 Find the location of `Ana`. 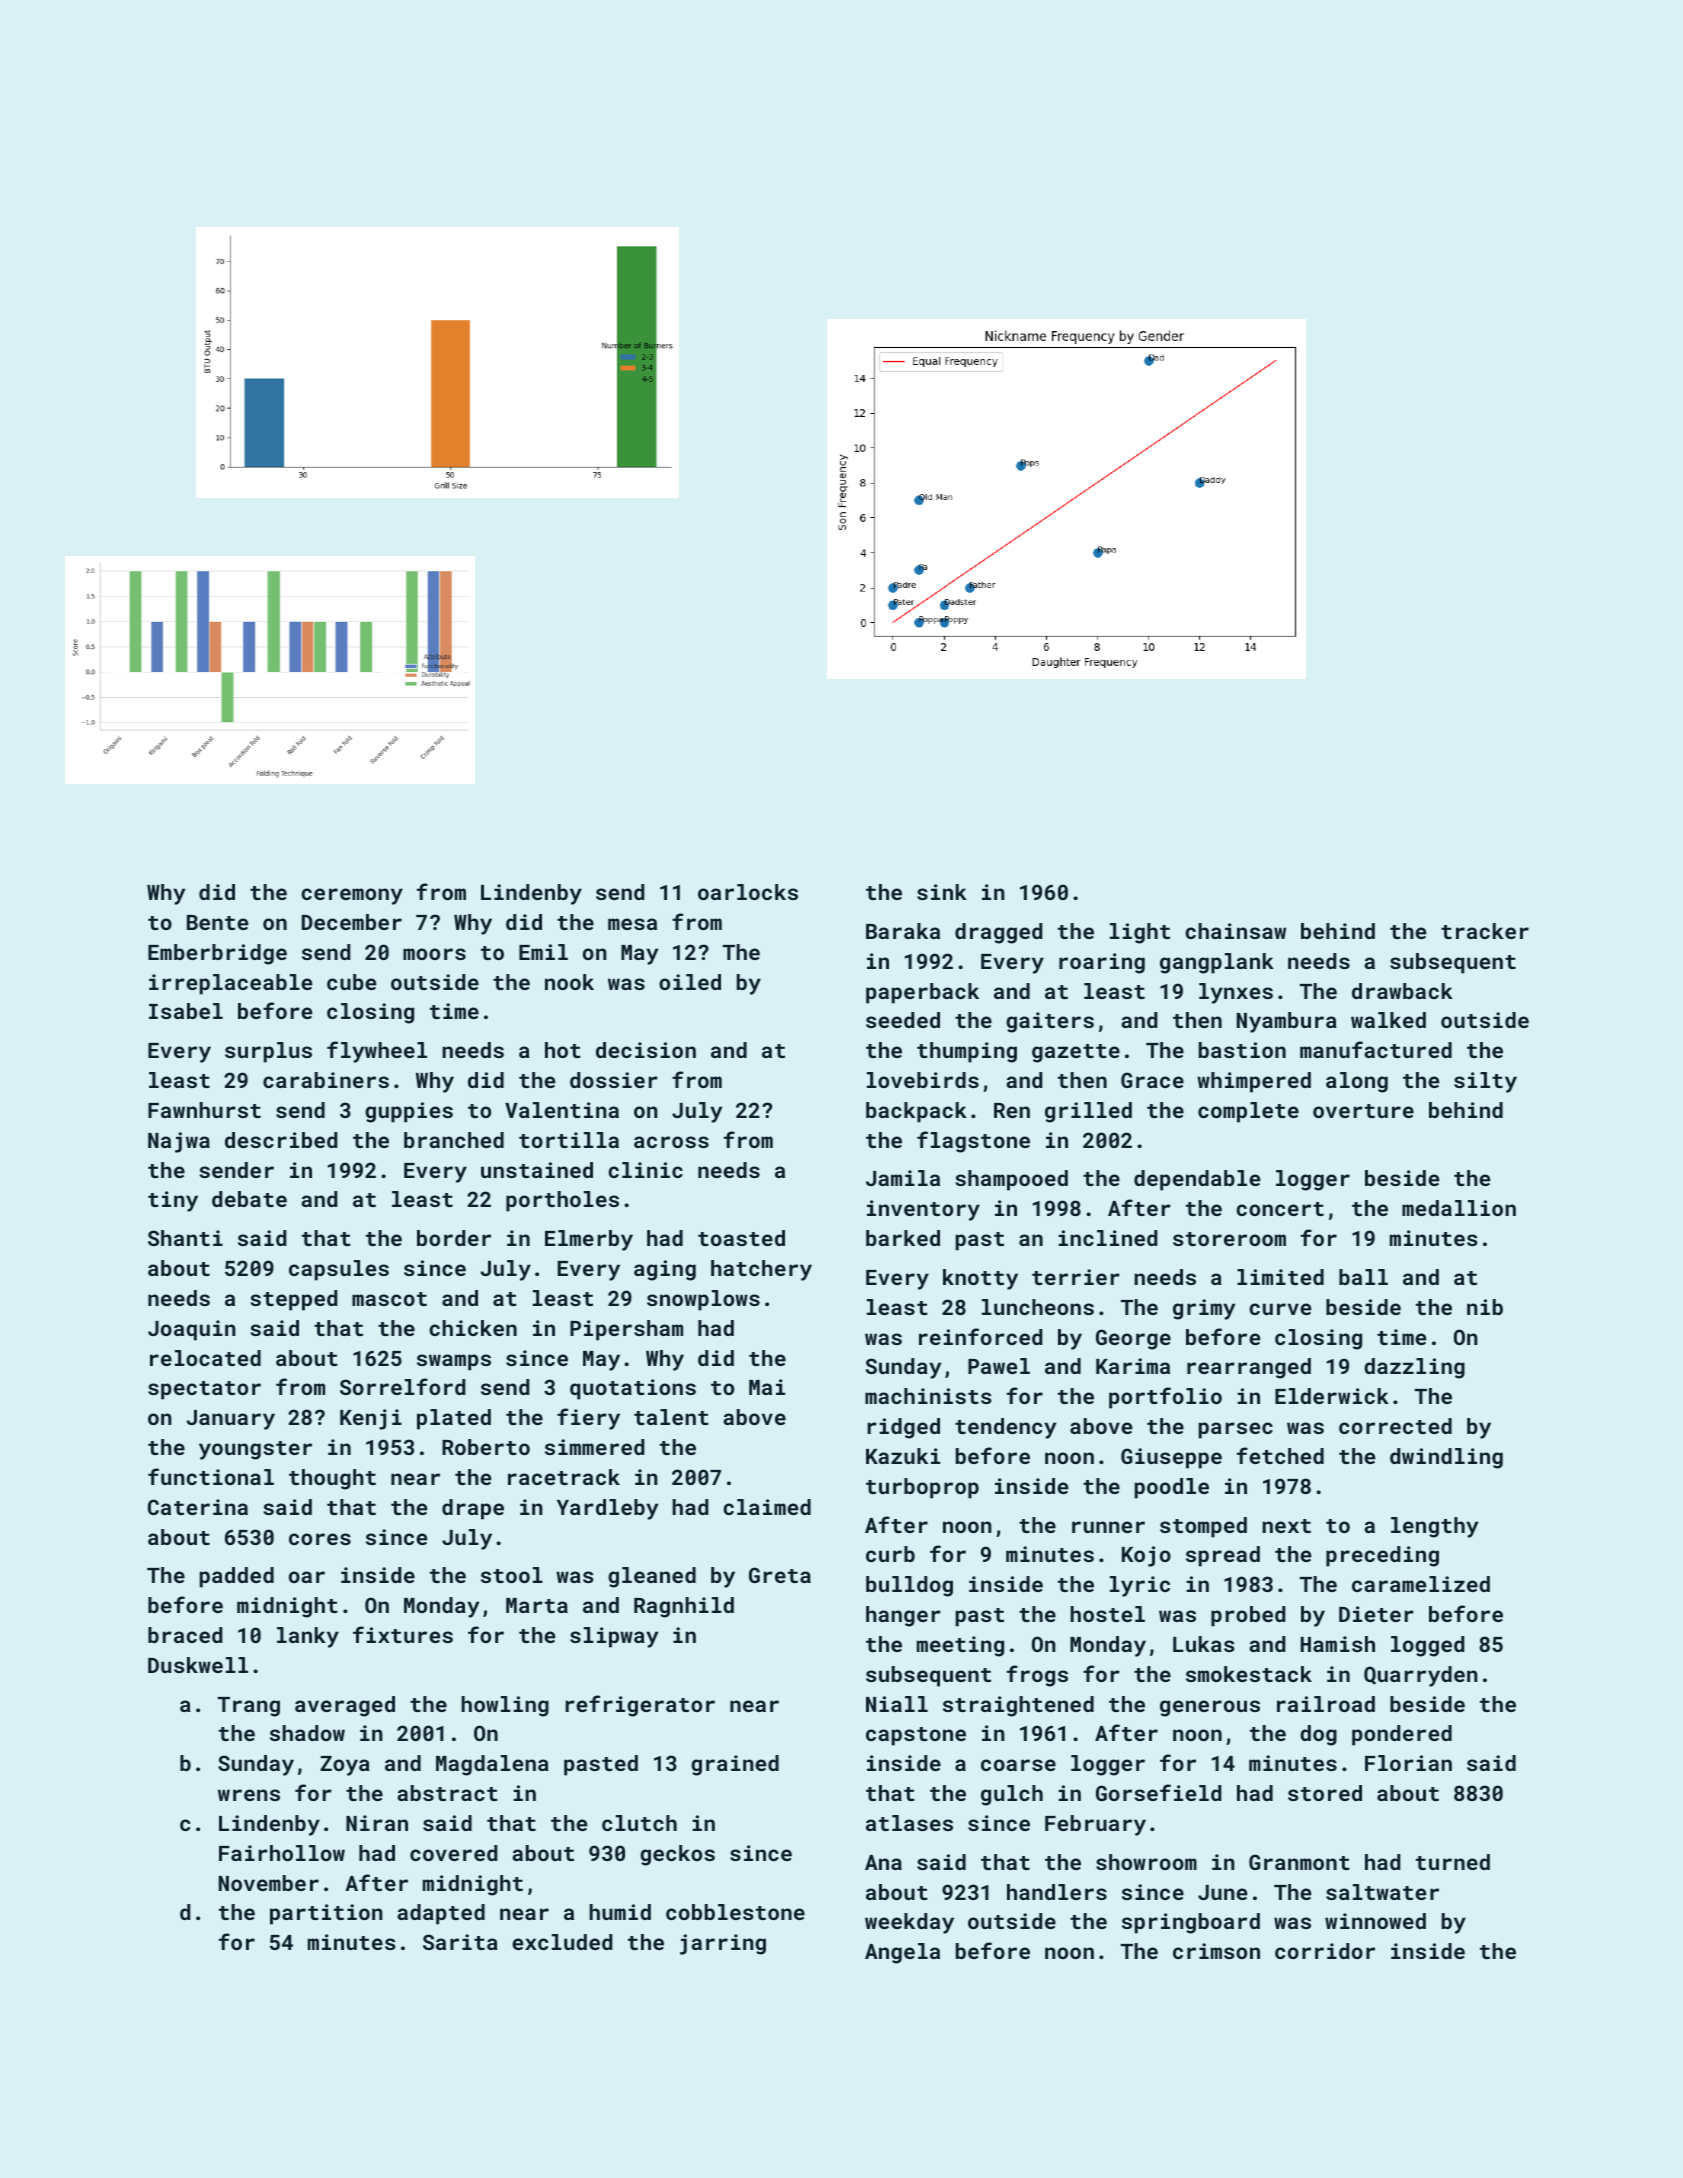

Ana is located at coordinates (883, 1862).
